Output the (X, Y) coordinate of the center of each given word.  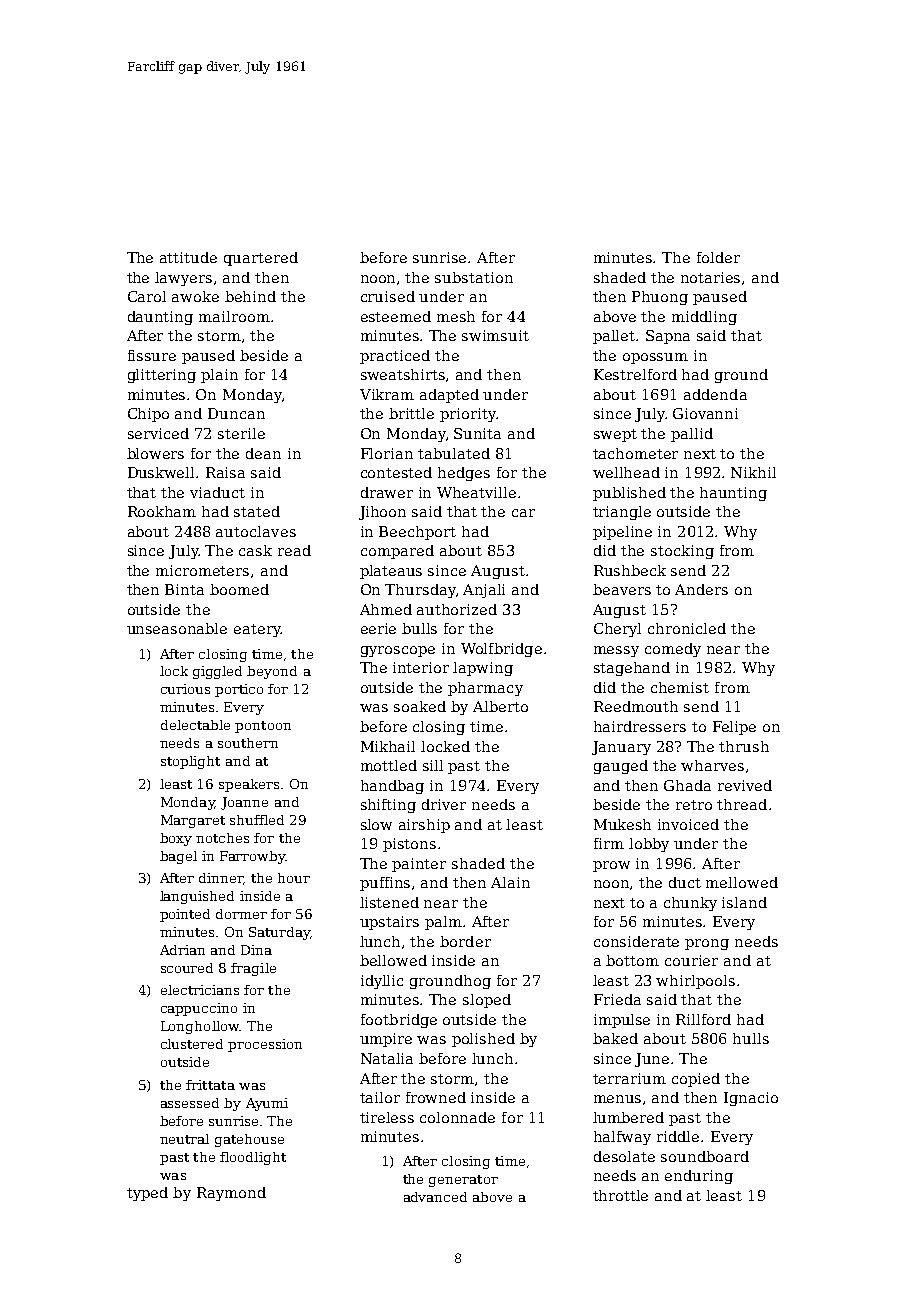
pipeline (622, 533)
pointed (185, 915)
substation (474, 277)
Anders (701, 589)
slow (376, 824)
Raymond (231, 1194)
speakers (249, 785)
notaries (710, 277)
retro (694, 805)
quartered (261, 259)
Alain (510, 882)
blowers (155, 453)
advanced (435, 1197)
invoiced (688, 824)
